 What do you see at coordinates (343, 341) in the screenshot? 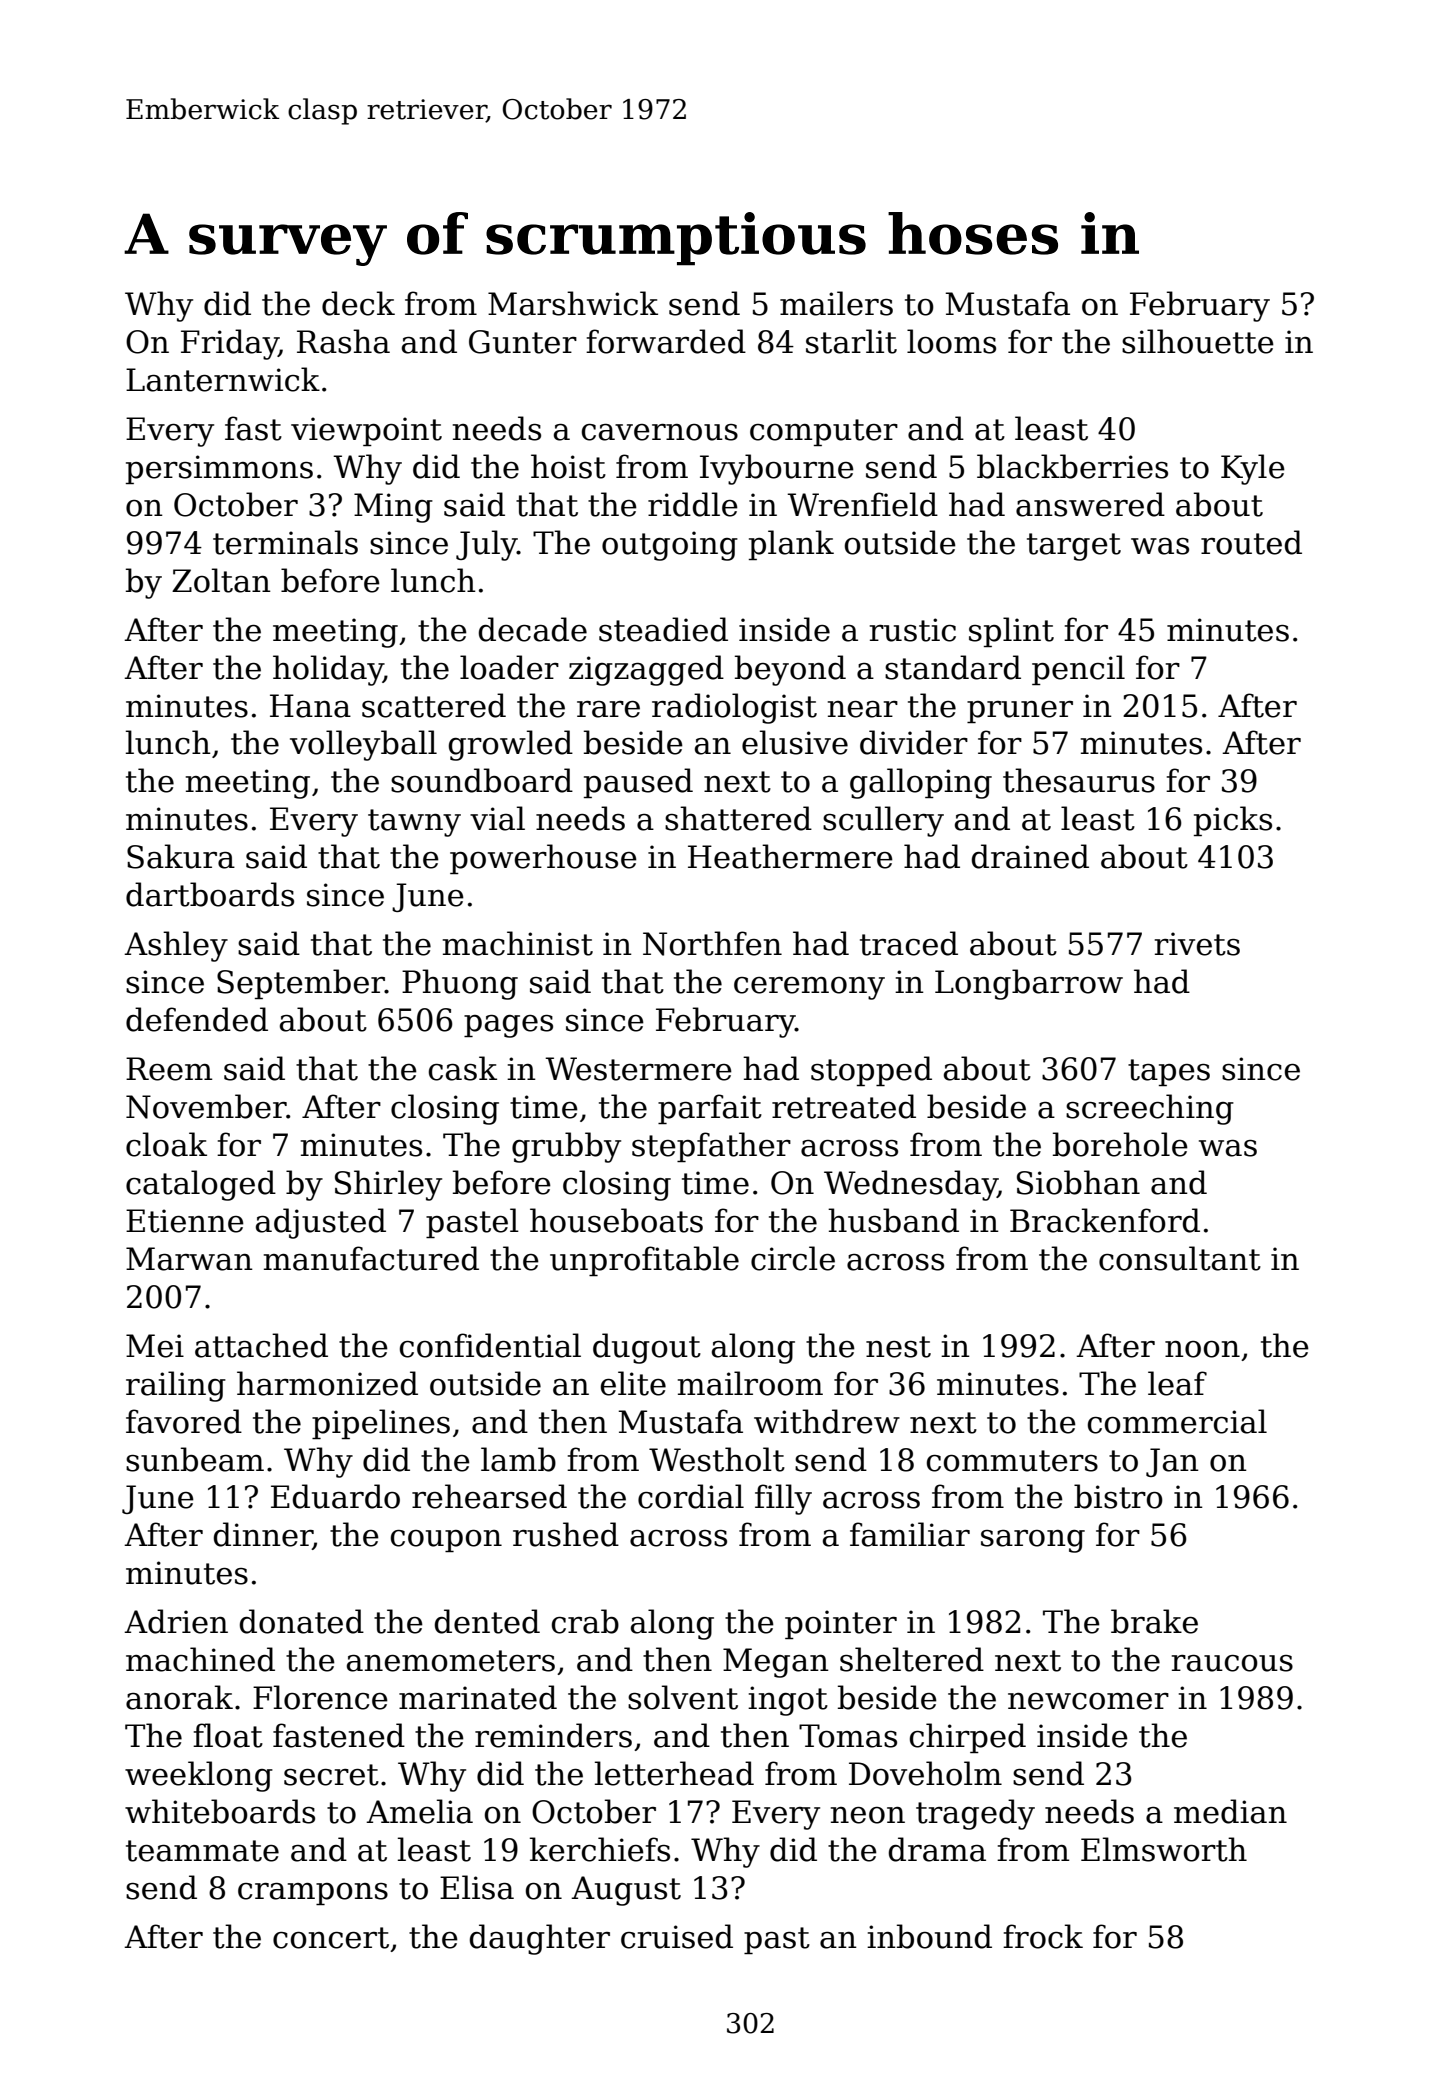
I see `Rasha` at bounding box center [343, 341].
